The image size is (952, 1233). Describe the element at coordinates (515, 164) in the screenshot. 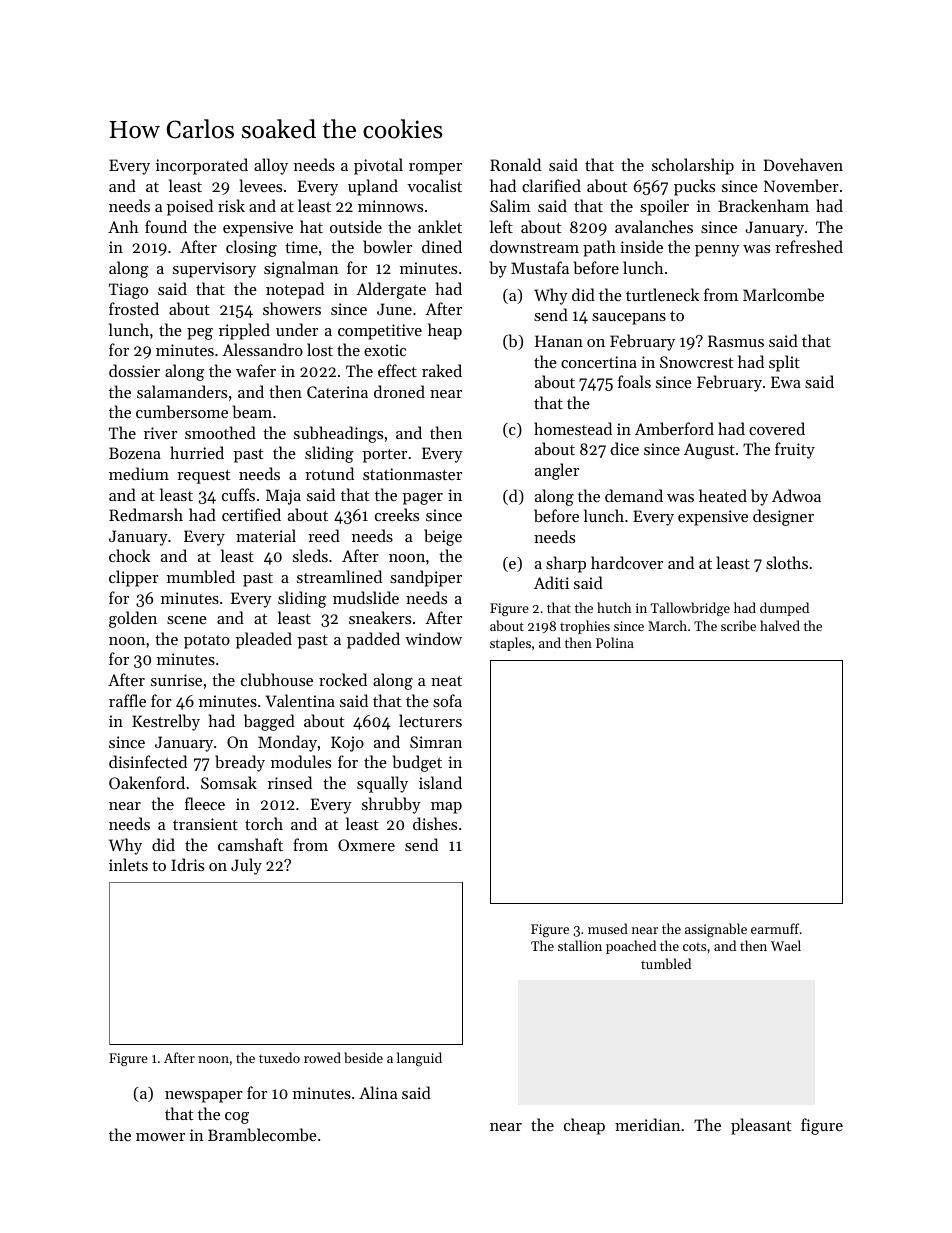

I see `Ronald` at that location.
